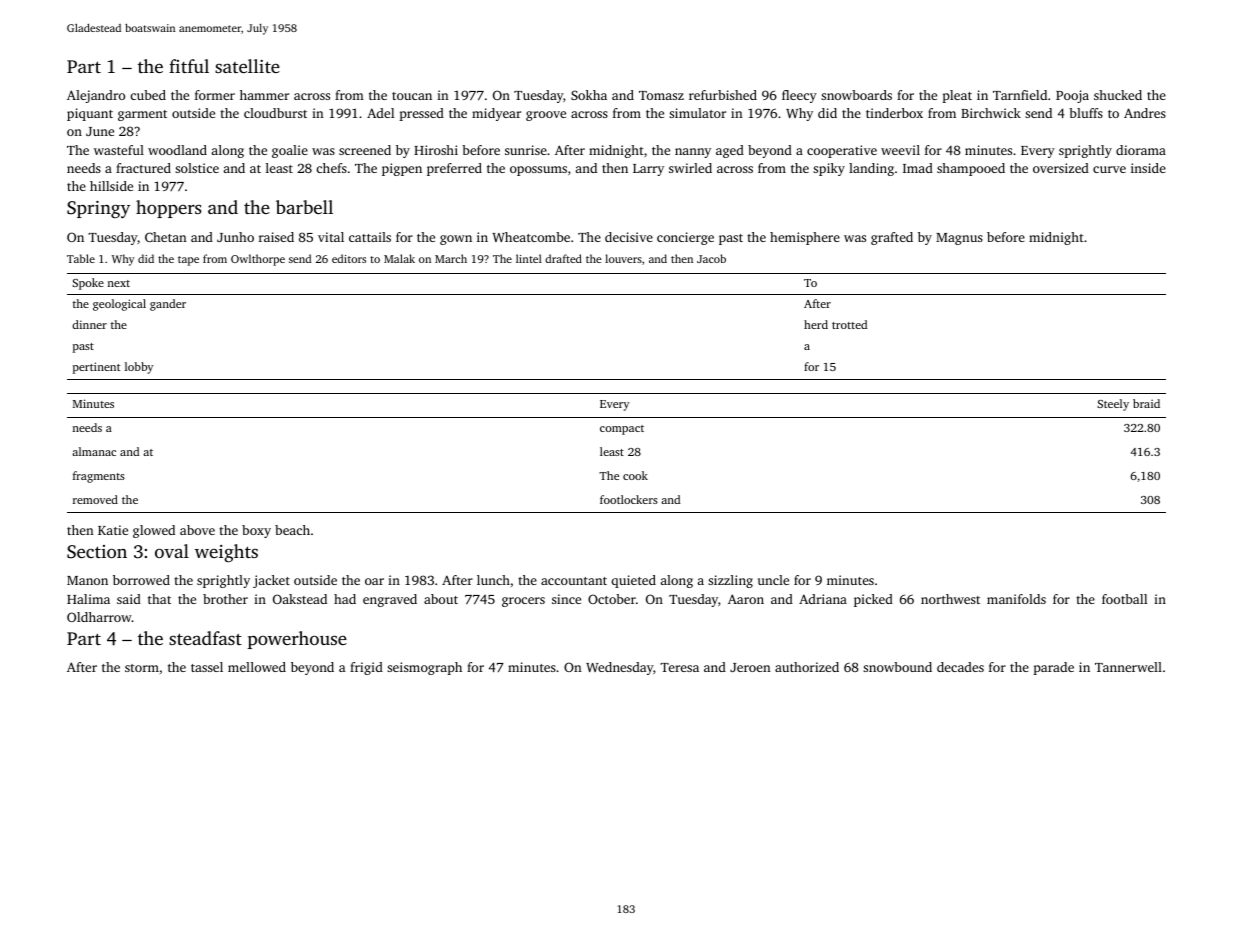 This screenshot has height=952, width=1233. I want to click on louvers, so click(623, 258).
